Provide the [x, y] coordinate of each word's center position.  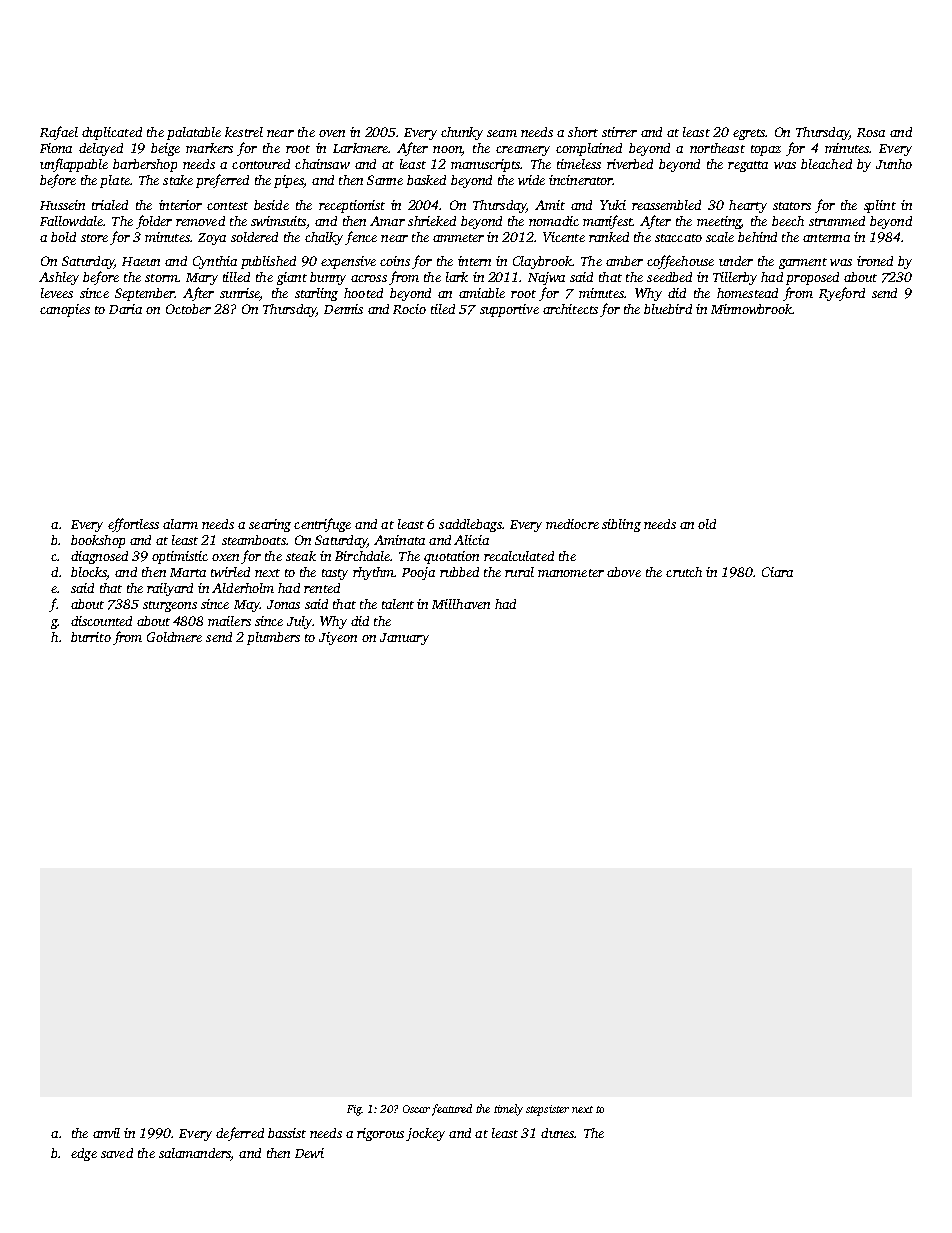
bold [63, 237]
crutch [684, 572]
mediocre [572, 524]
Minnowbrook [751, 309]
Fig [354, 1110]
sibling [621, 525]
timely [508, 1110]
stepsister [547, 1110]
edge [84, 1154]
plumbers [273, 638]
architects [570, 309]
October [188, 309]
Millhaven [461, 604]
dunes [558, 1133]
